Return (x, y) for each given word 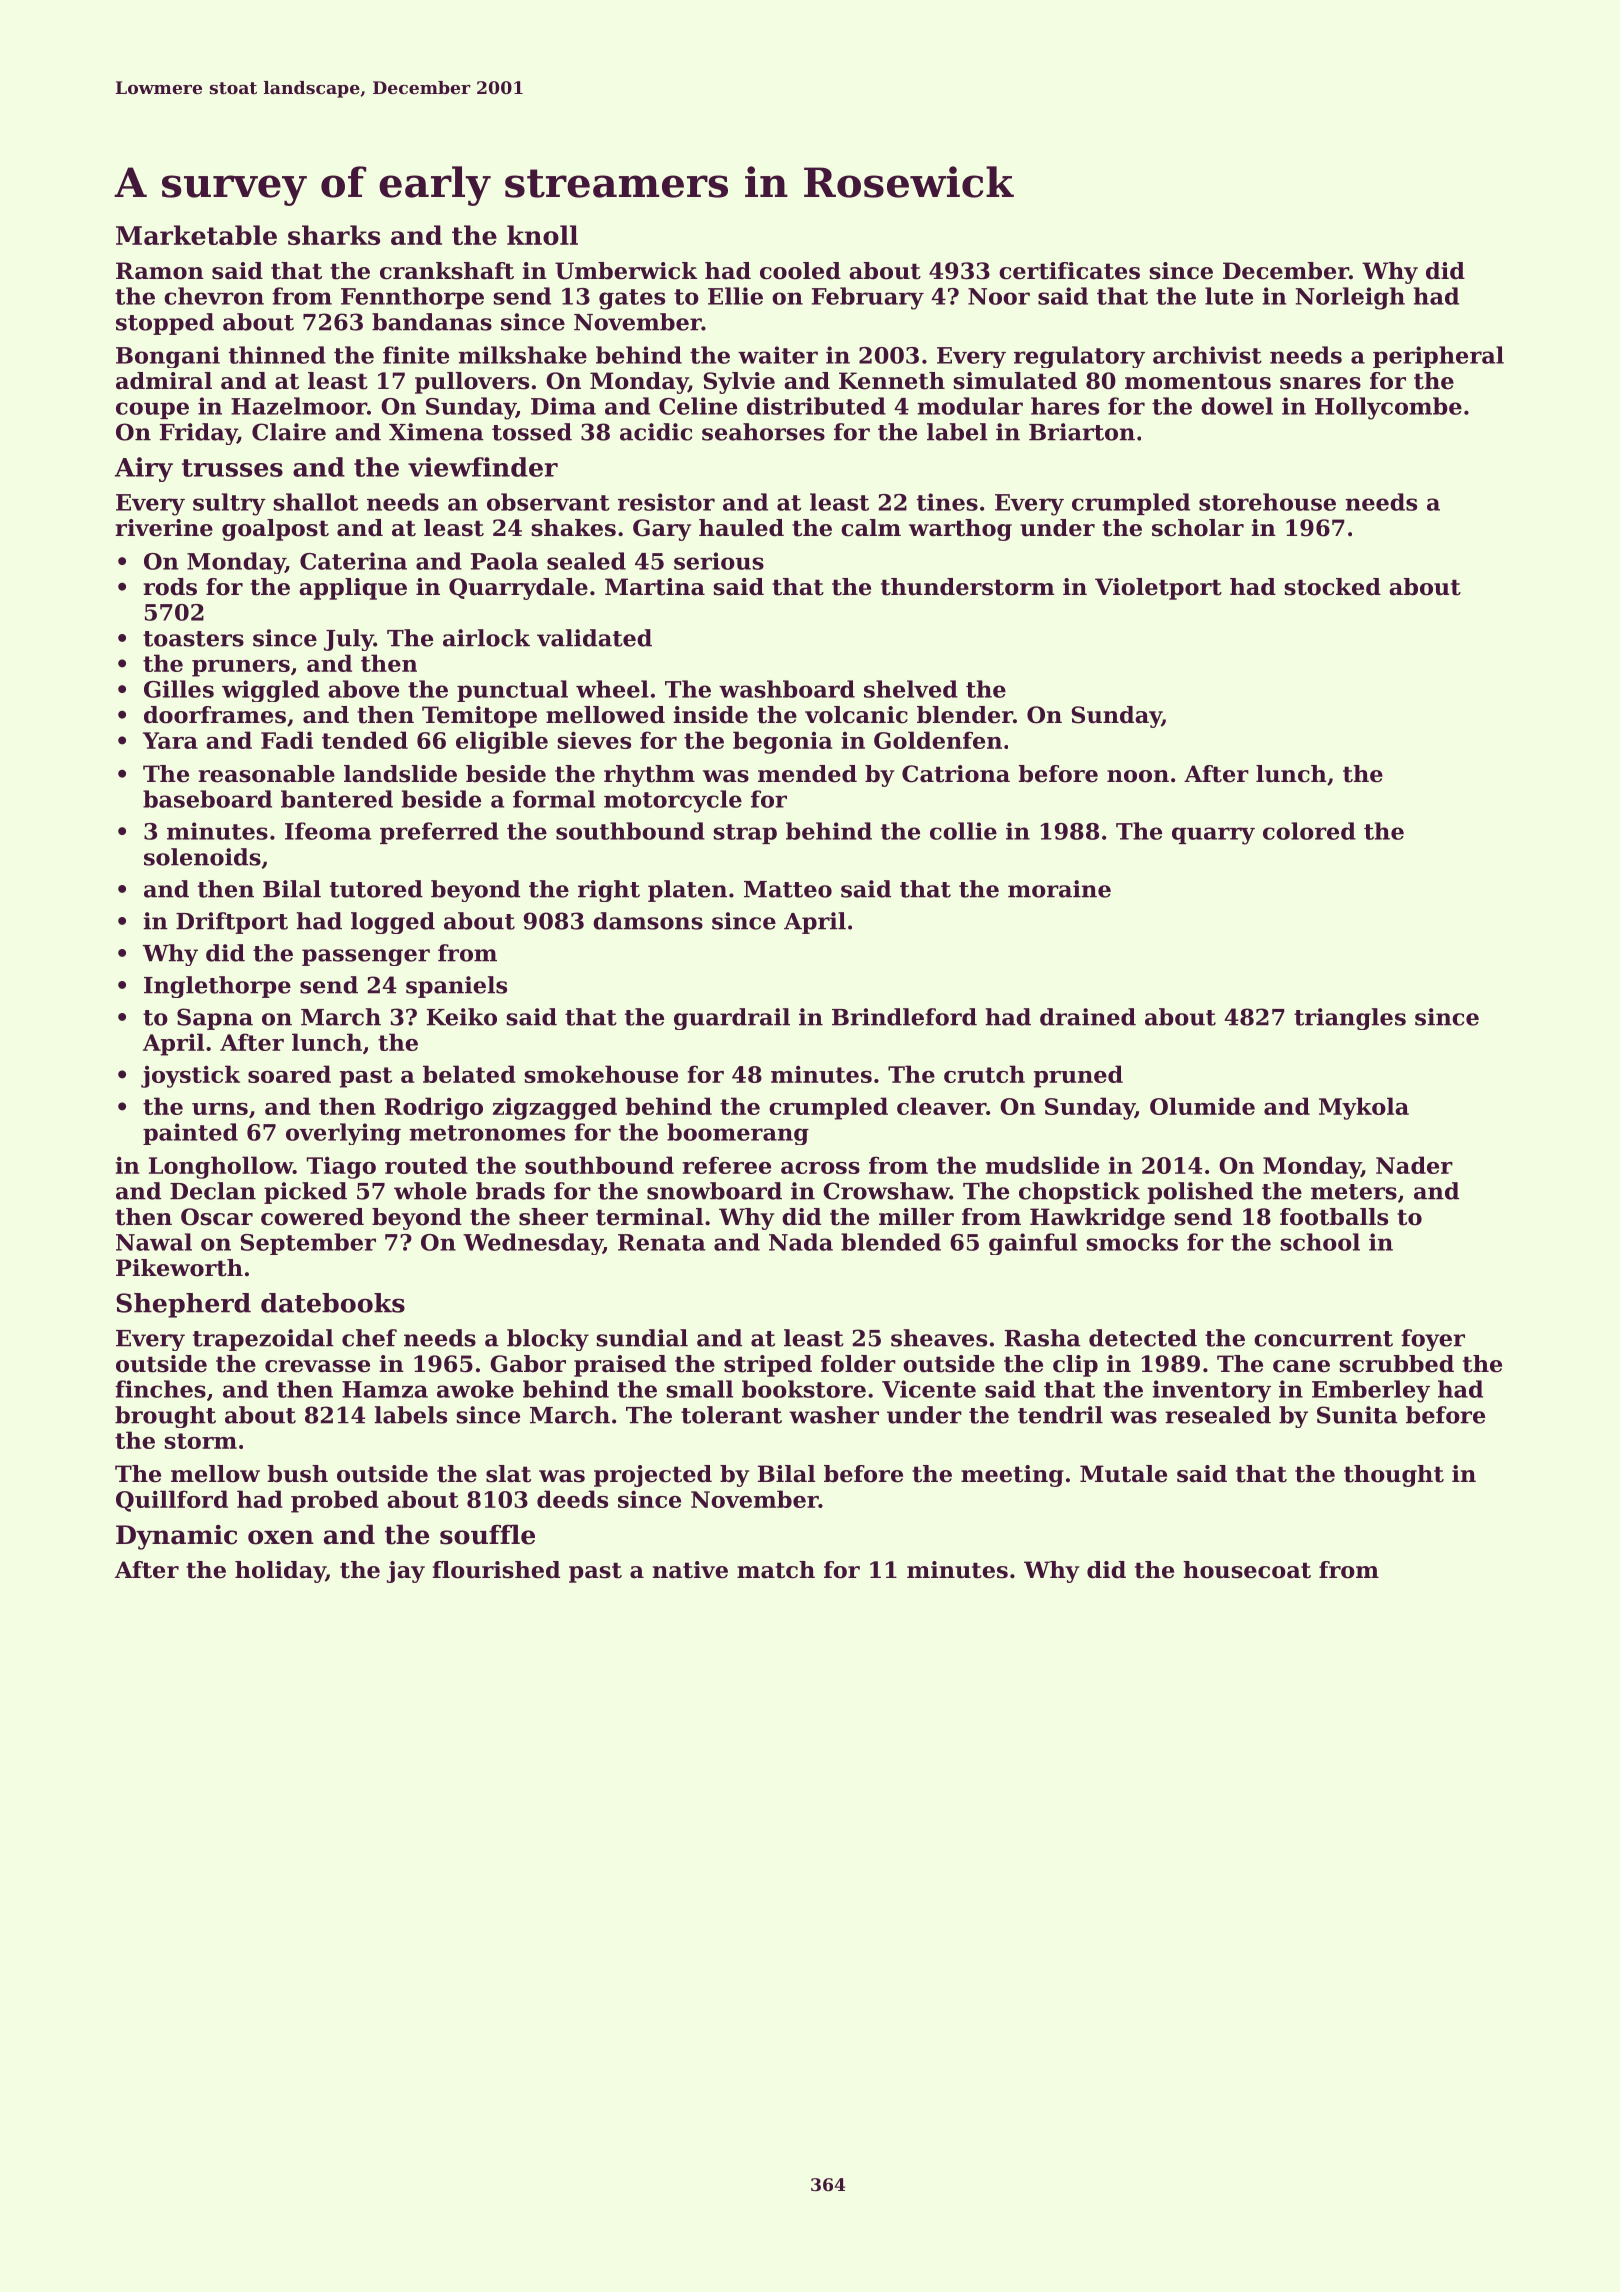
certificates (1069, 271)
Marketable (196, 235)
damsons (648, 921)
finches (160, 1389)
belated (469, 1074)
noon (1138, 776)
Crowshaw (886, 1191)
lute (1229, 296)
